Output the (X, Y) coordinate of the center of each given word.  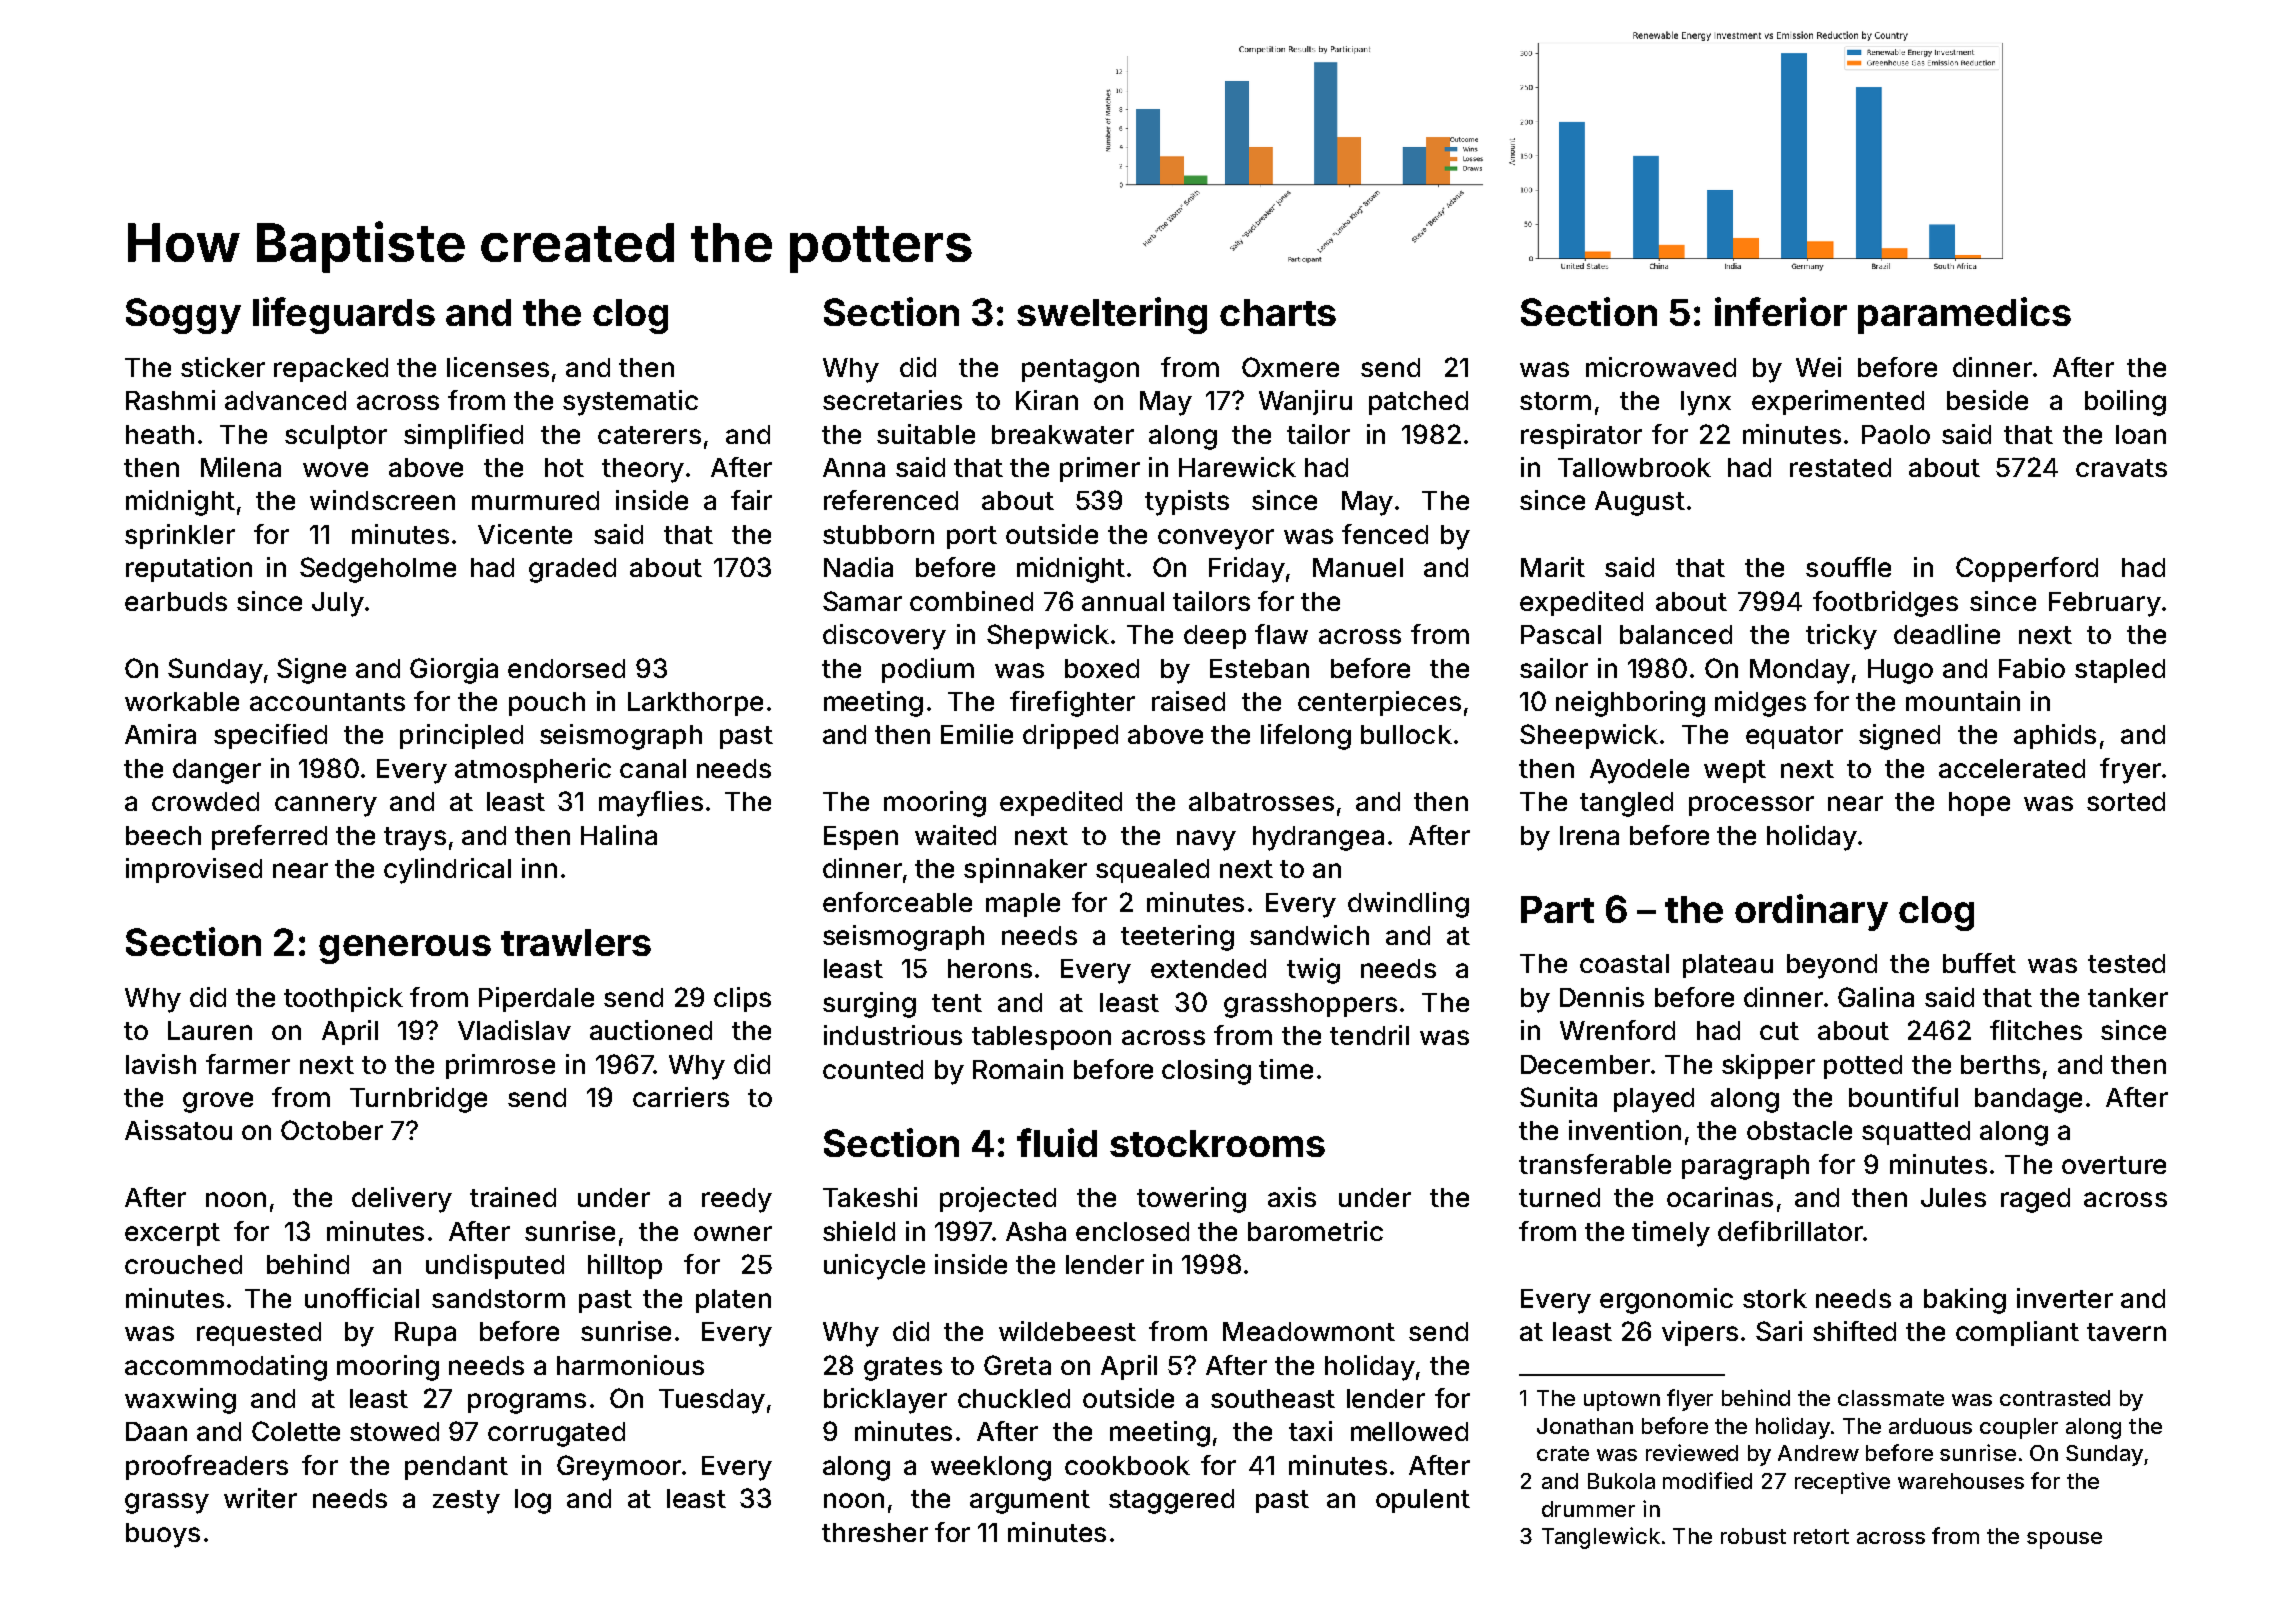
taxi (1310, 1431)
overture (2114, 1165)
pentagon (1080, 371)
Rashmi (170, 400)
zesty (466, 1502)
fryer (2130, 771)
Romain (1018, 1069)
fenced (1385, 534)
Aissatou (178, 1130)
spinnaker (1025, 870)
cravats (2121, 468)
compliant (2017, 1333)
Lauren (210, 1030)
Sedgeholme (378, 570)
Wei (1818, 367)
